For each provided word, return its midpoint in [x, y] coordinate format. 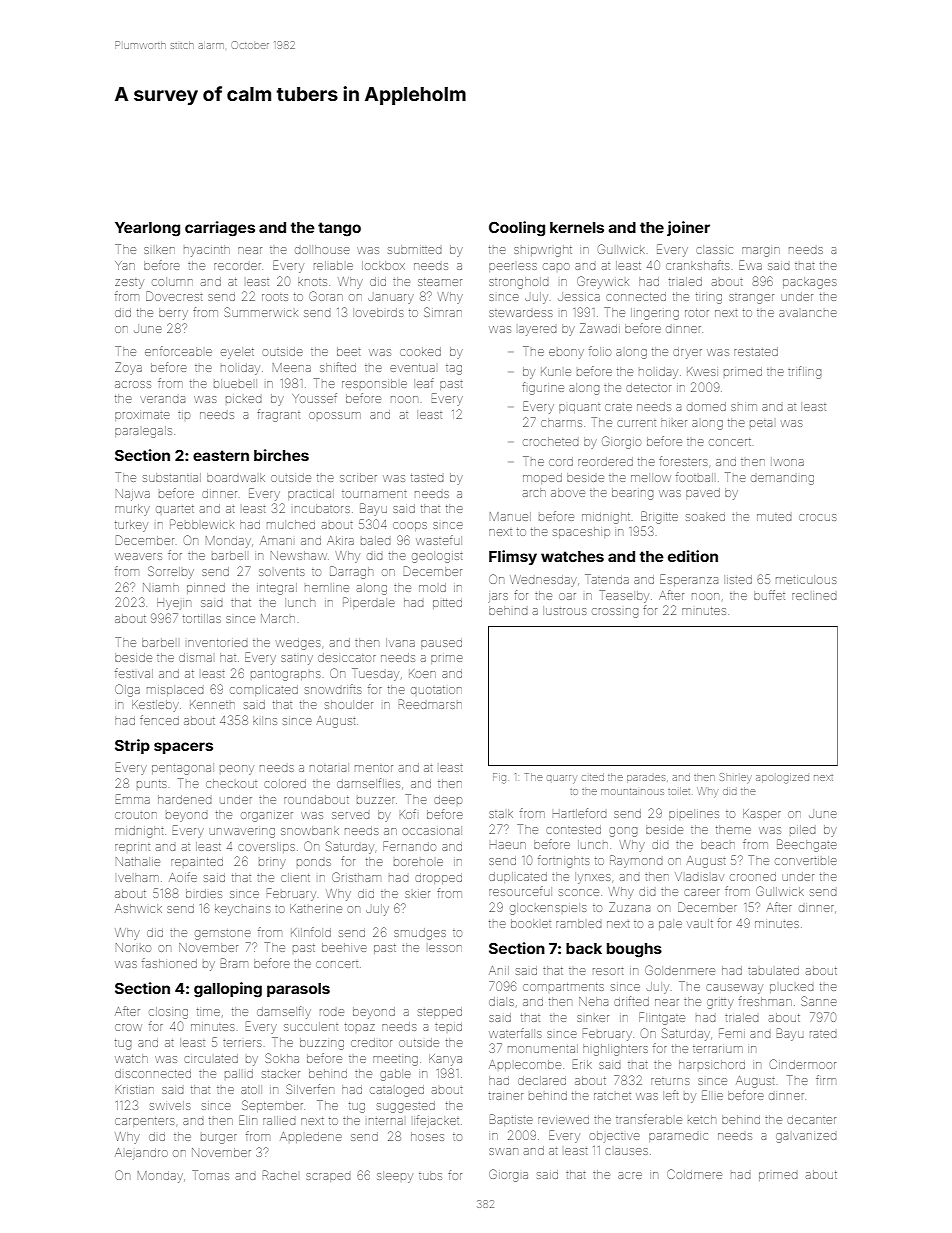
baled [375, 540]
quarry [561, 779]
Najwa [133, 495]
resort [608, 971]
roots [275, 297]
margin [761, 252]
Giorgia [508, 1175]
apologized [782, 779]
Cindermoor [803, 1064]
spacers [183, 748]
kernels [577, 227]
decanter [811, 1120]
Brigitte [659, 517]
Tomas [210, 1175]
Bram [234, 963]
